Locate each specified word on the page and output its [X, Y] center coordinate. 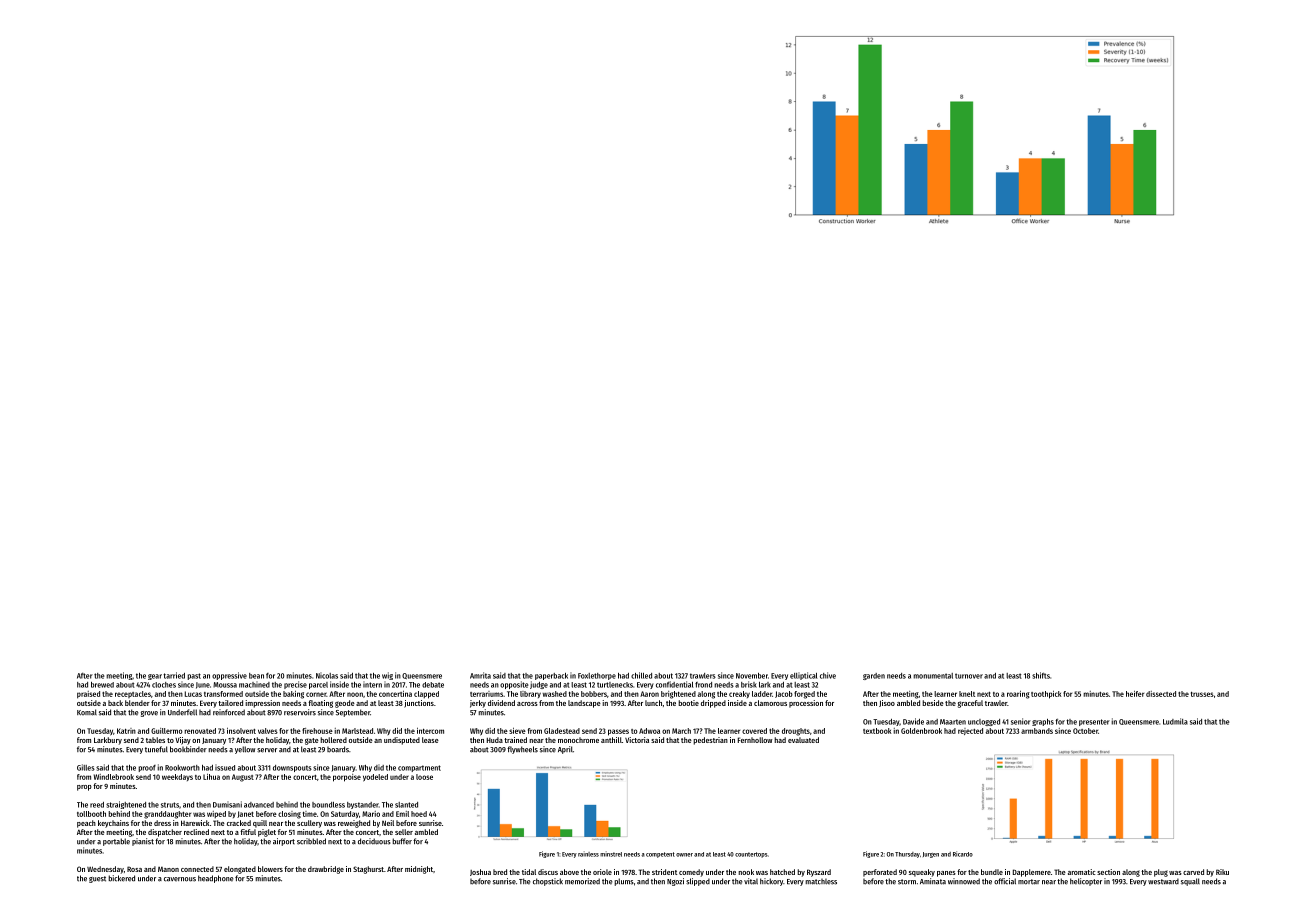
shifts [1041, 675]
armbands [1037, 731]
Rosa [134, 869]
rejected [970, 731]
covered [754, 731]
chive [828, 675]
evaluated [803, 740]
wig [387, 676]
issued [225, 767]
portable [116, 842]
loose [424, 777]
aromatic [1081, 872]
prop [84, 788]
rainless [588, 854]
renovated [200, 731]
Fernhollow [755, 740]
